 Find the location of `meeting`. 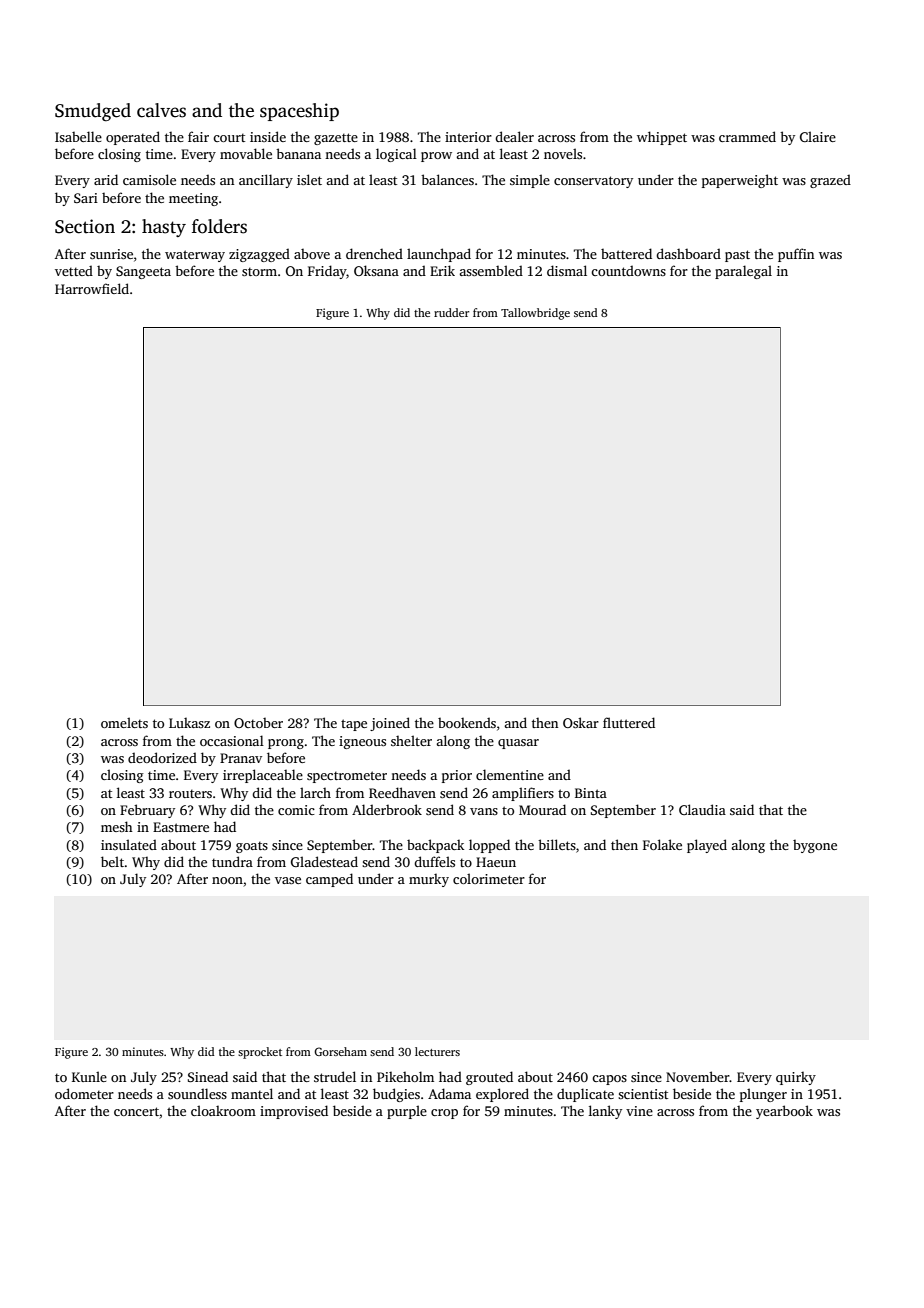

meeting is located at coordinates (193, 199).
